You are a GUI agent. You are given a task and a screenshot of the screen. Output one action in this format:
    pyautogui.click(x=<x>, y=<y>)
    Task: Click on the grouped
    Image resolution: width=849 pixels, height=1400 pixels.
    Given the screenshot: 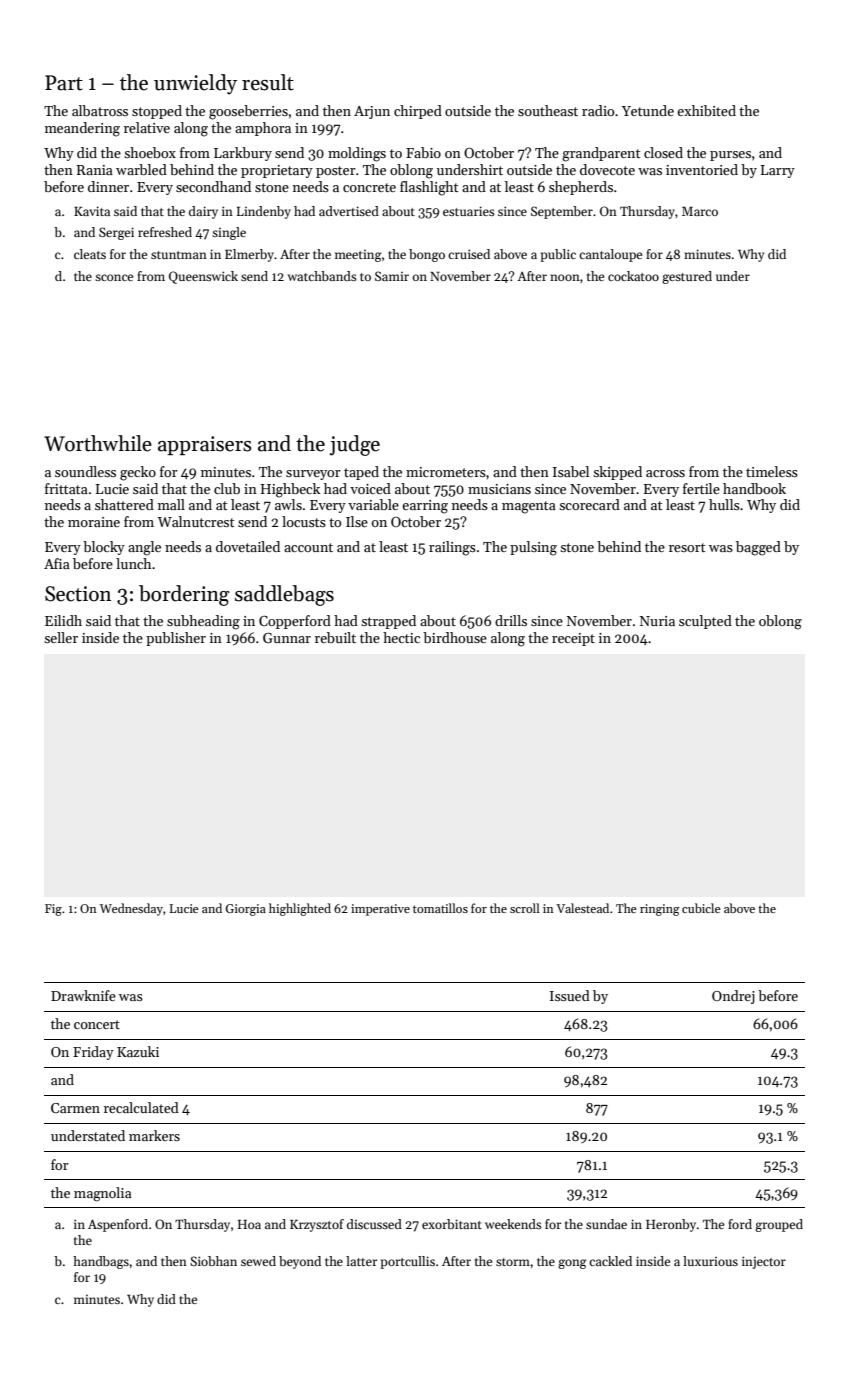 What is the action you would take?
    pyautogui.click(x=779, y=1225)
